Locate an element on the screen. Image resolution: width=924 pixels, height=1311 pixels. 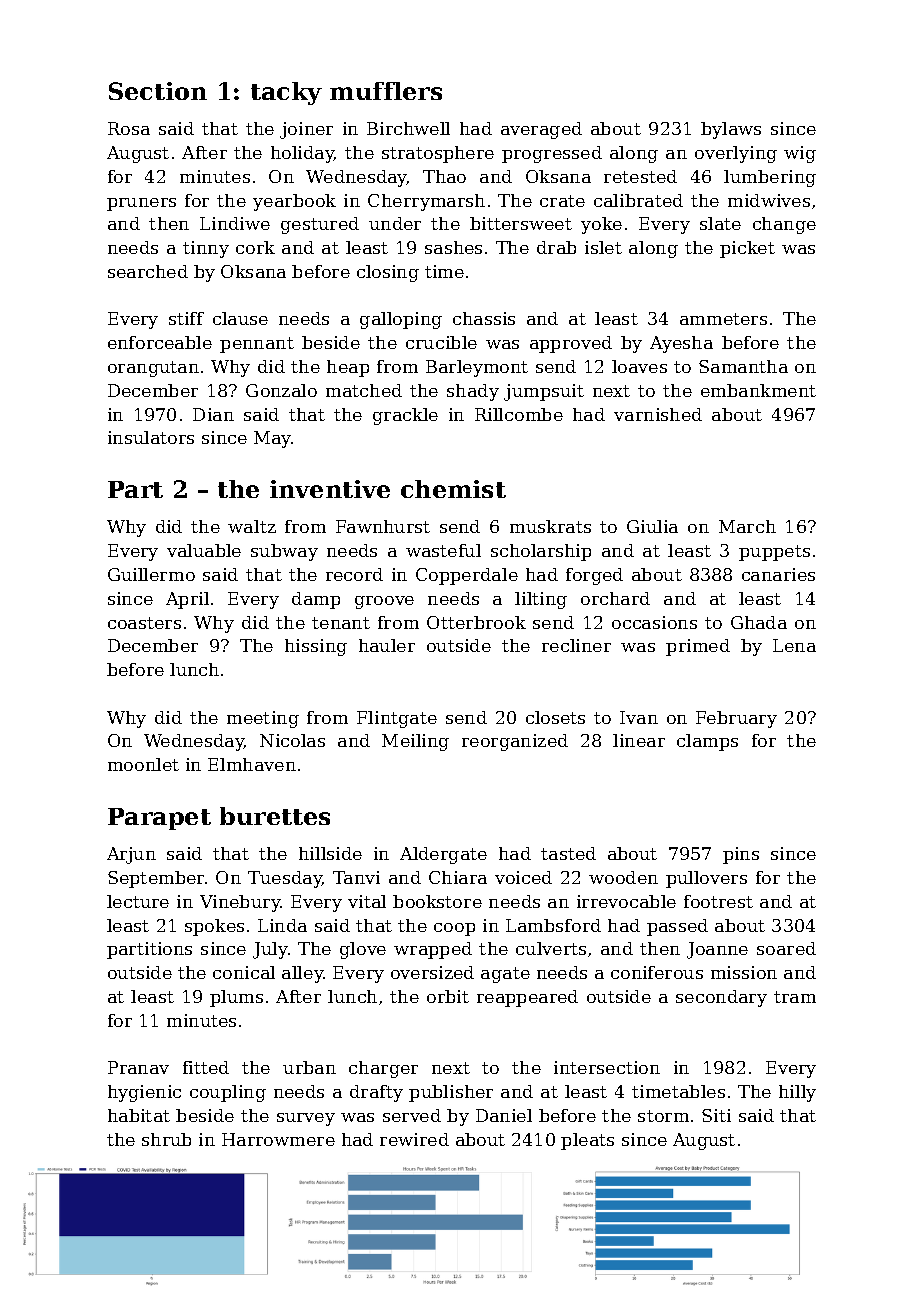
waltz is located at coordinates (252, 526).
